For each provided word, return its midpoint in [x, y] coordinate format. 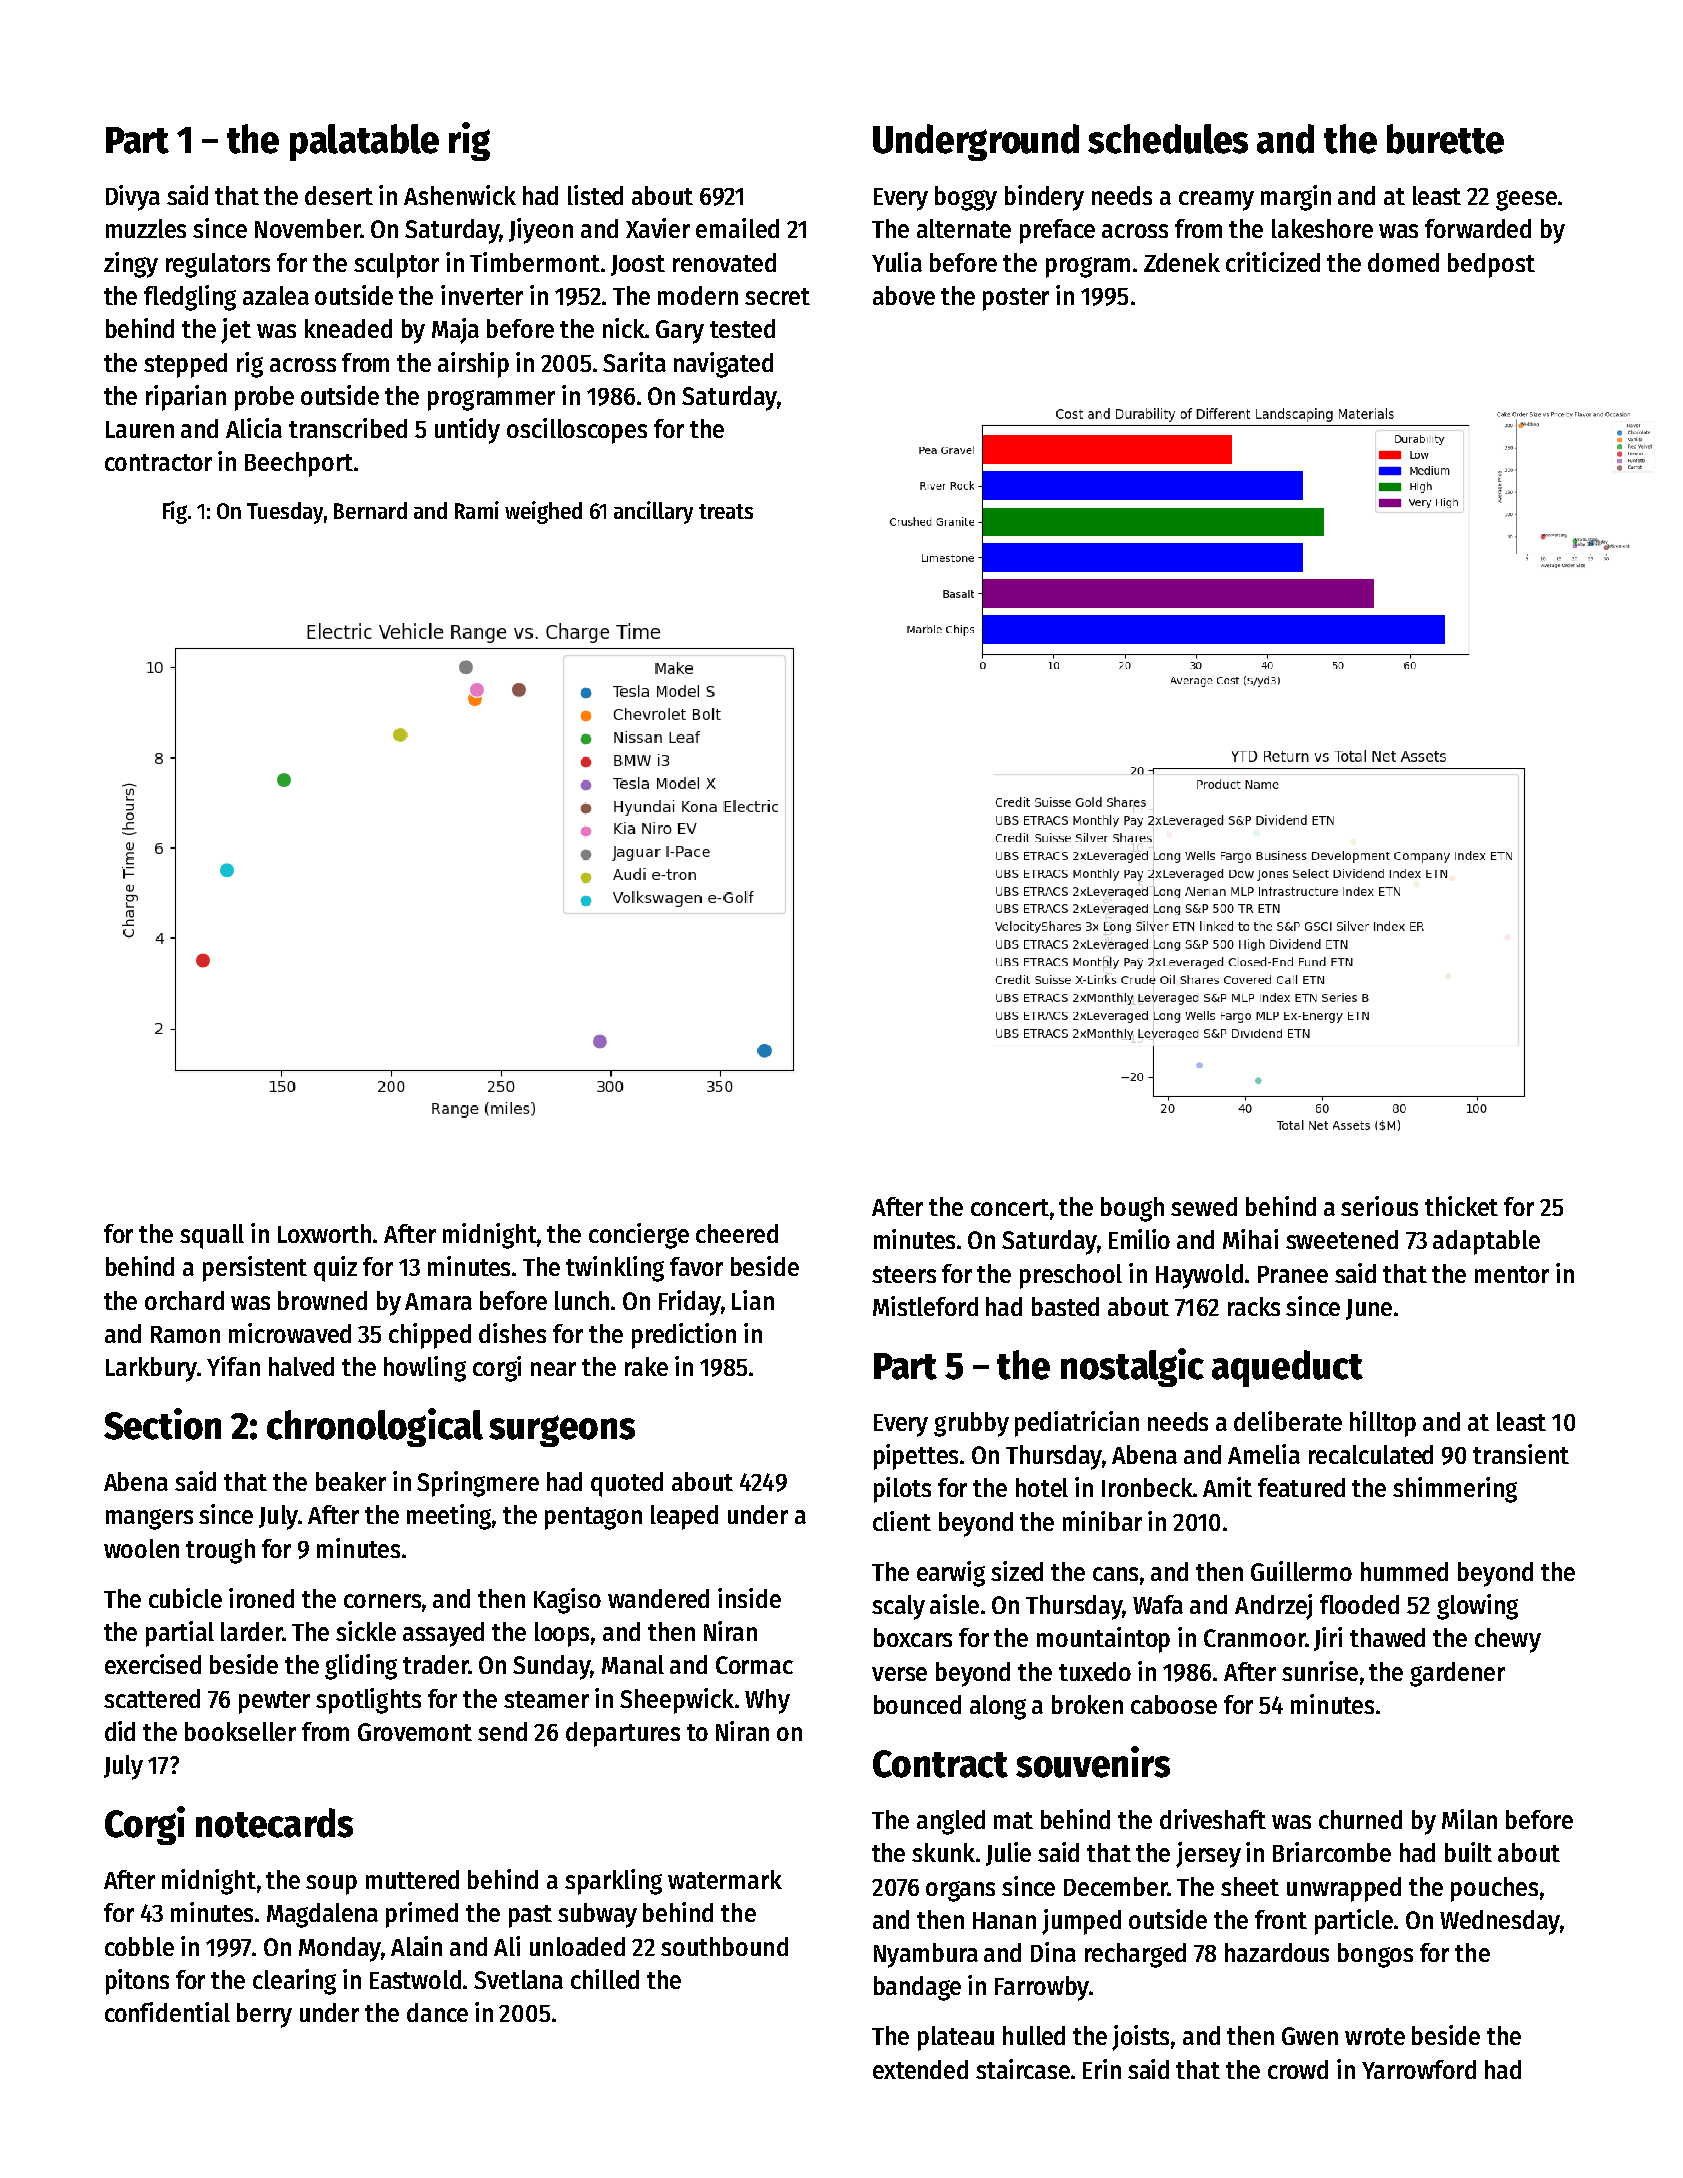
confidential [167, 2012]
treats [726, 511]
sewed [1204, 1206]
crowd [1298, 2069]
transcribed [348, 428]
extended [920, 2069]
